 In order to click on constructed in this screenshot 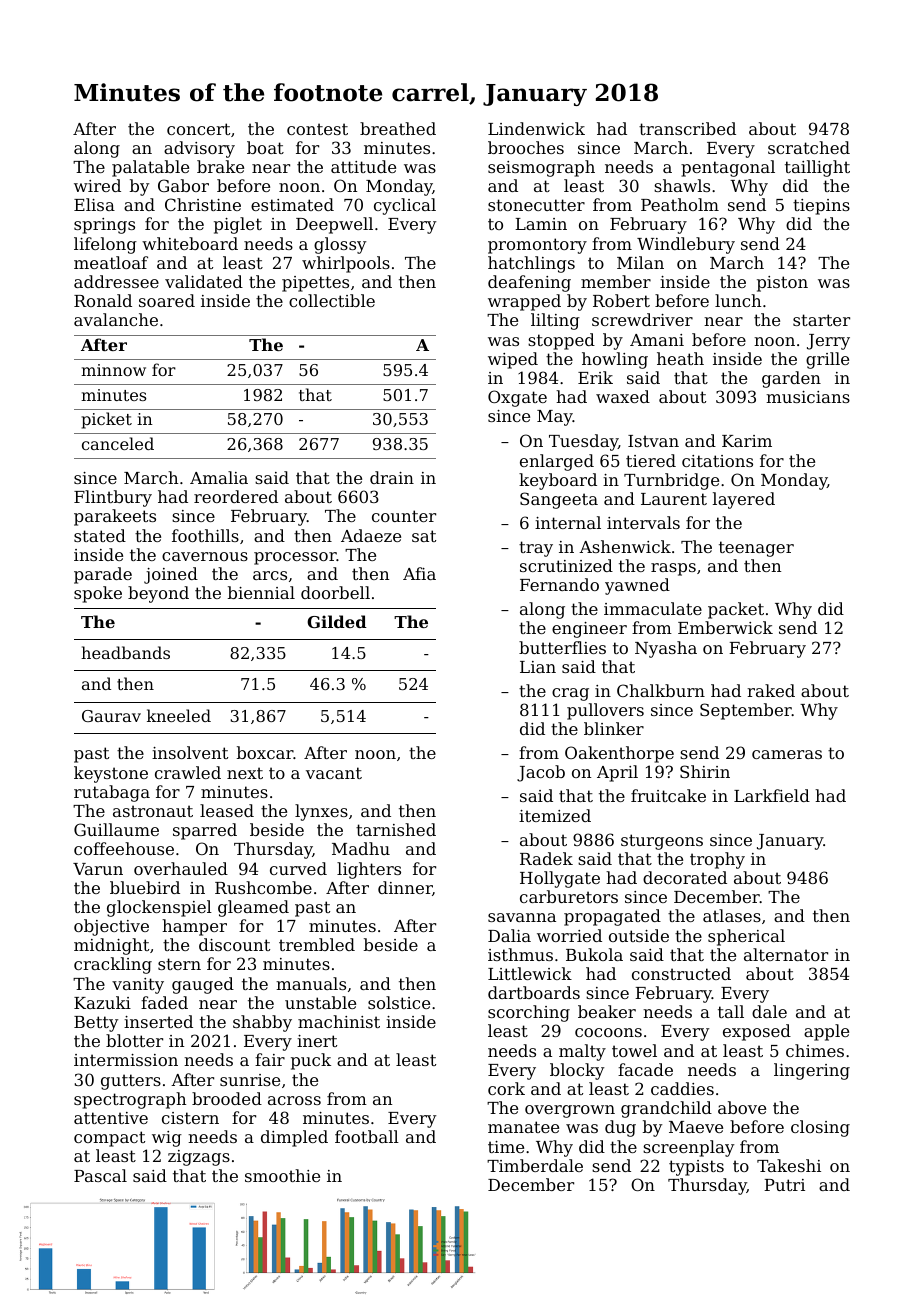, I will do `click(681, 973)`.
